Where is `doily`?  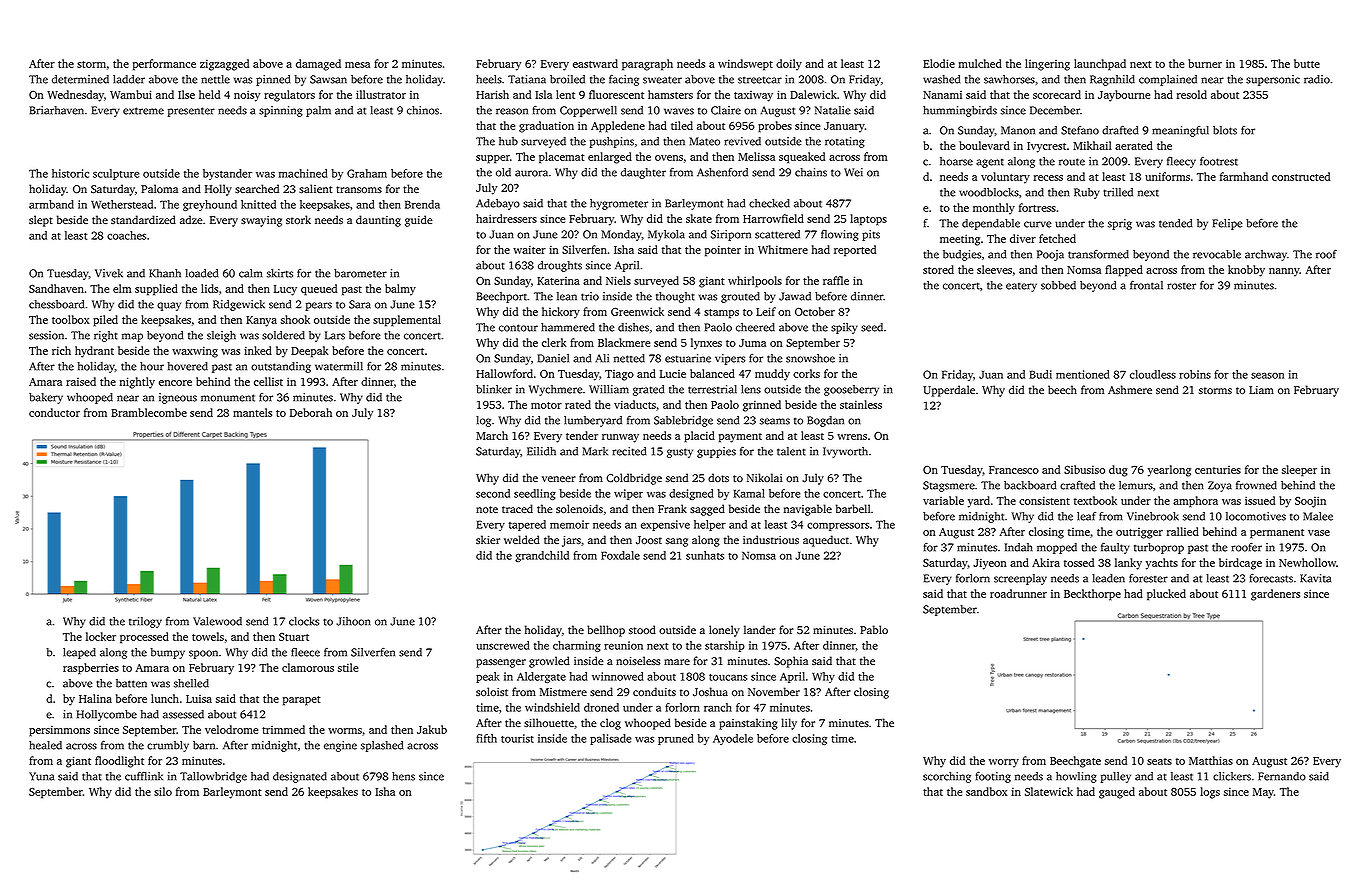 doily is located at coordinates (789, 65).
